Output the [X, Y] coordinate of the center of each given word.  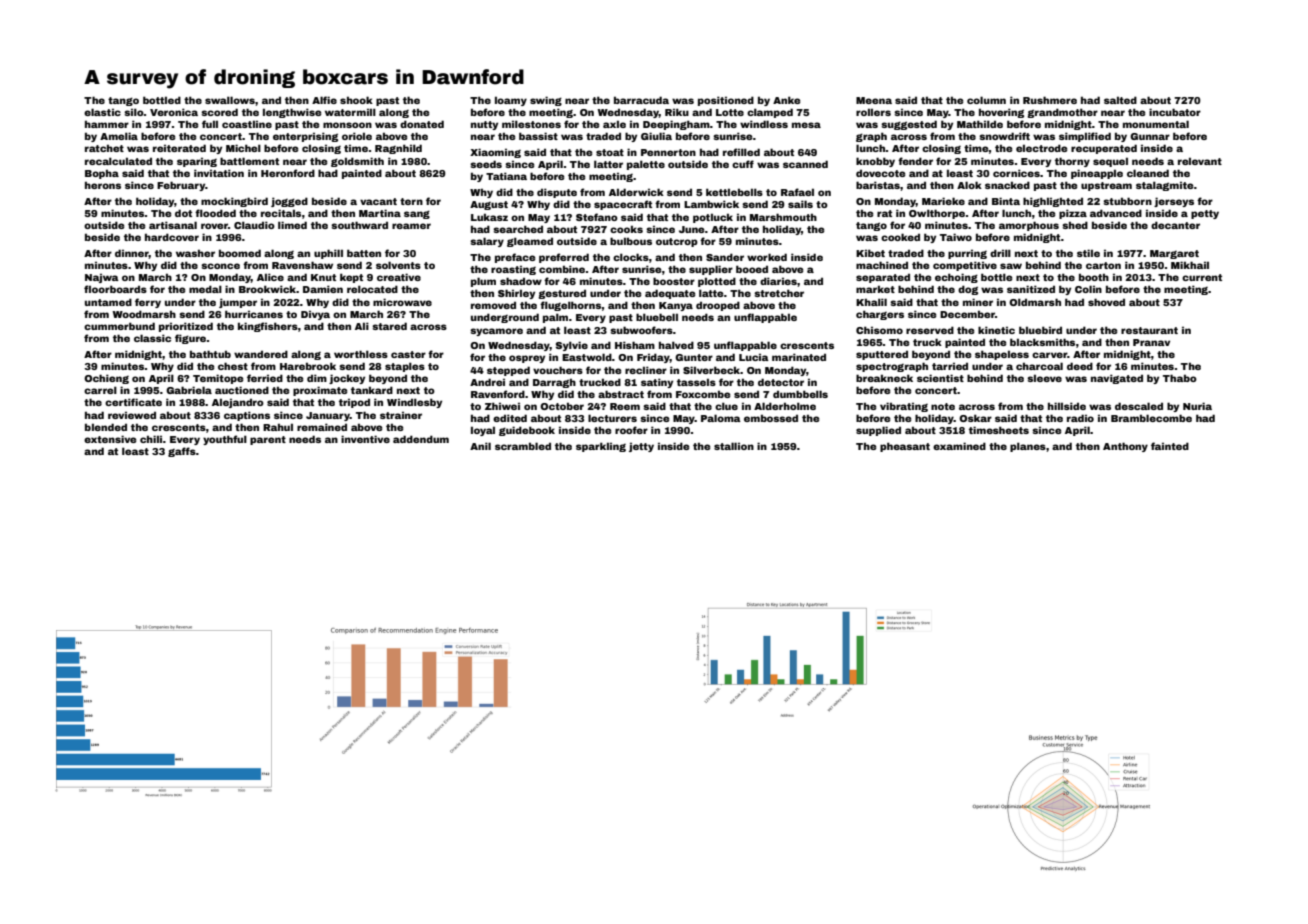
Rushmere [1050, 100]
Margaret [1174, 254]
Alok [969, 185]
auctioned [242, 390]
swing [546, 101]
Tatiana [506, 176]
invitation [219, 173]
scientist [940, 378]
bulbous [631, 241]
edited [510, 418]
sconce [220, 266]
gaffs [182, 452]
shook [356, 100]
